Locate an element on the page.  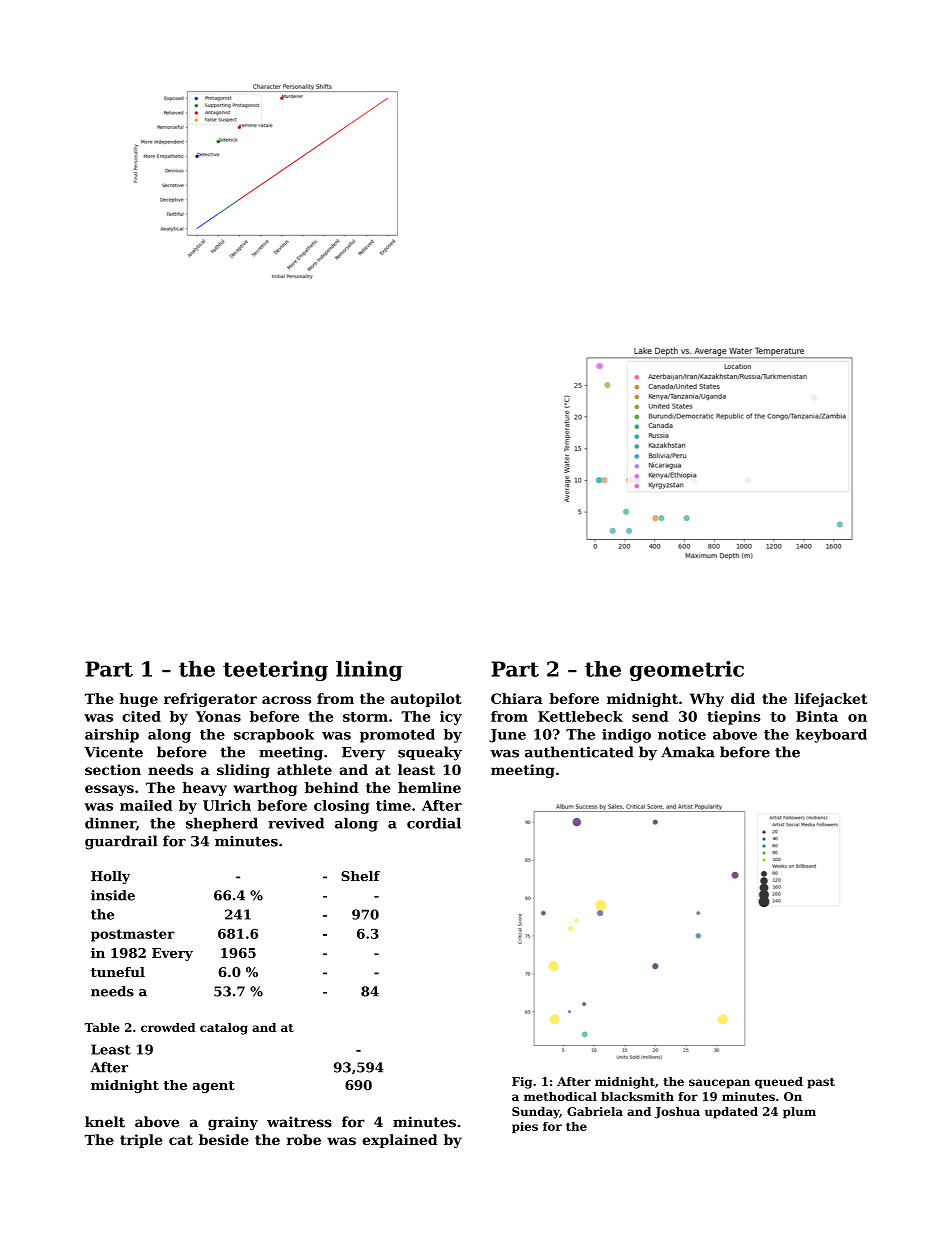
geometric is located at coordinates (687, 671).
